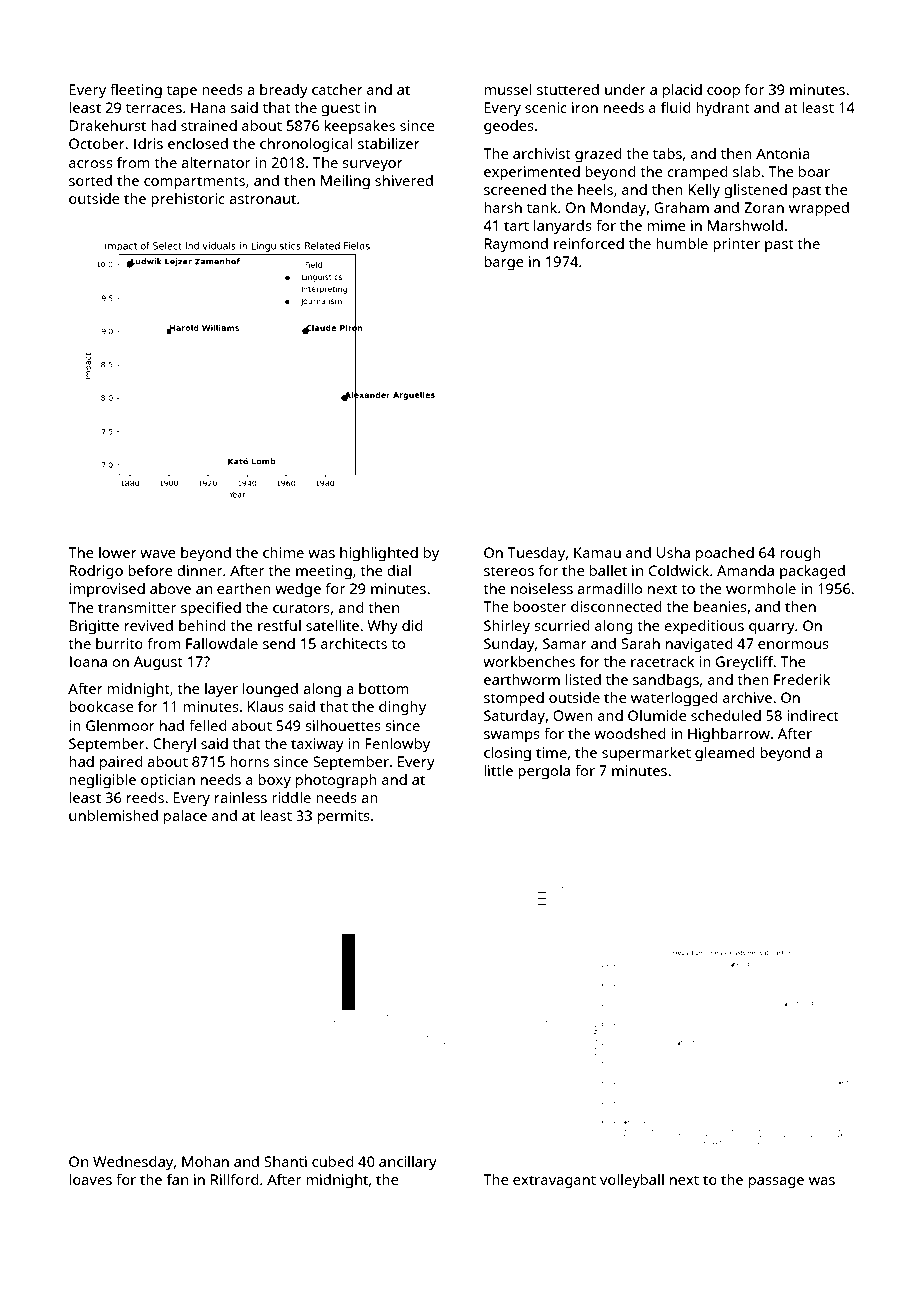 The height and width of the image is (1308, 924). I want to click on barge, so click(504, 263).
